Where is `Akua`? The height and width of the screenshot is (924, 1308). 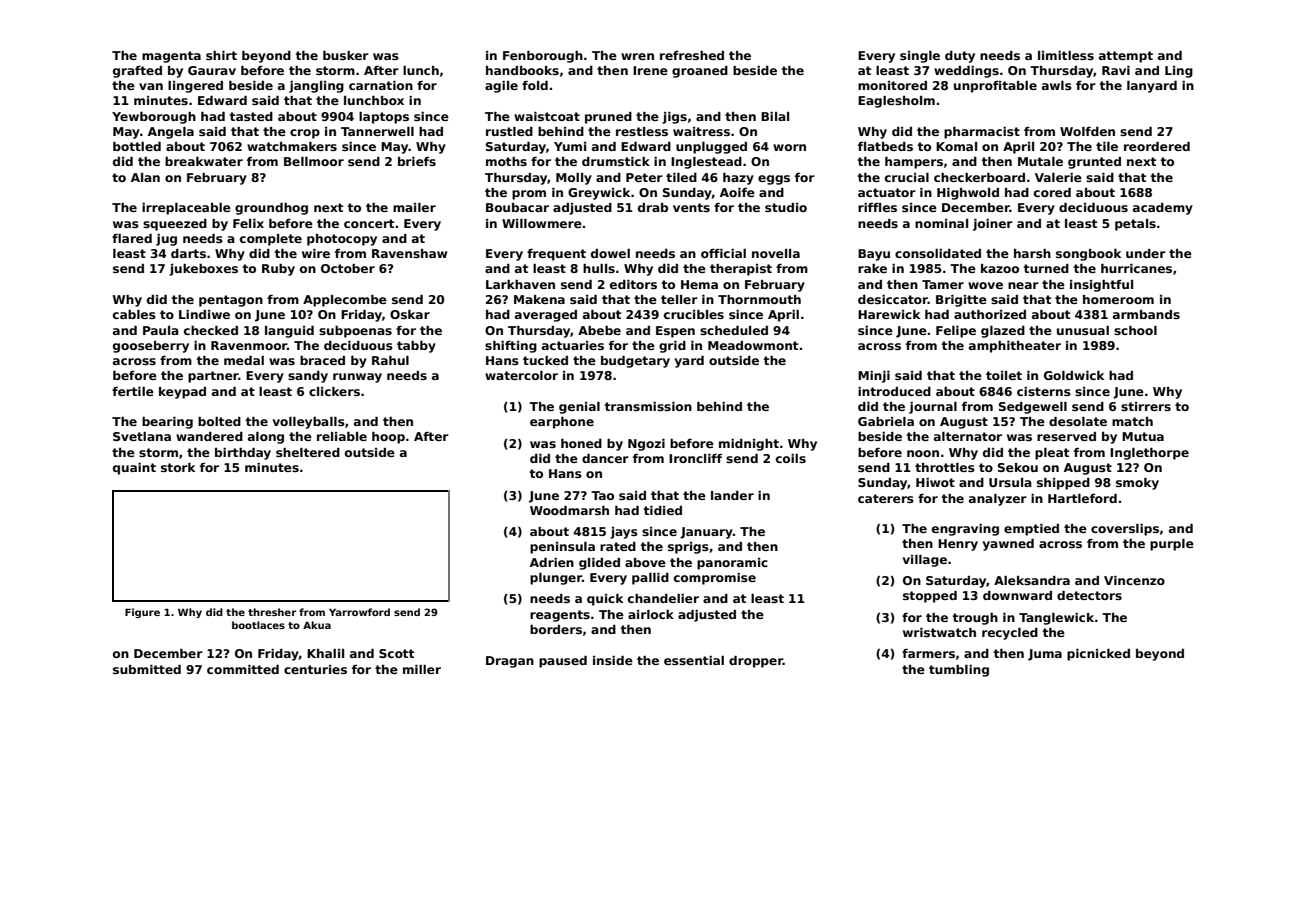 Akua is located at coordinates (317, 625).
